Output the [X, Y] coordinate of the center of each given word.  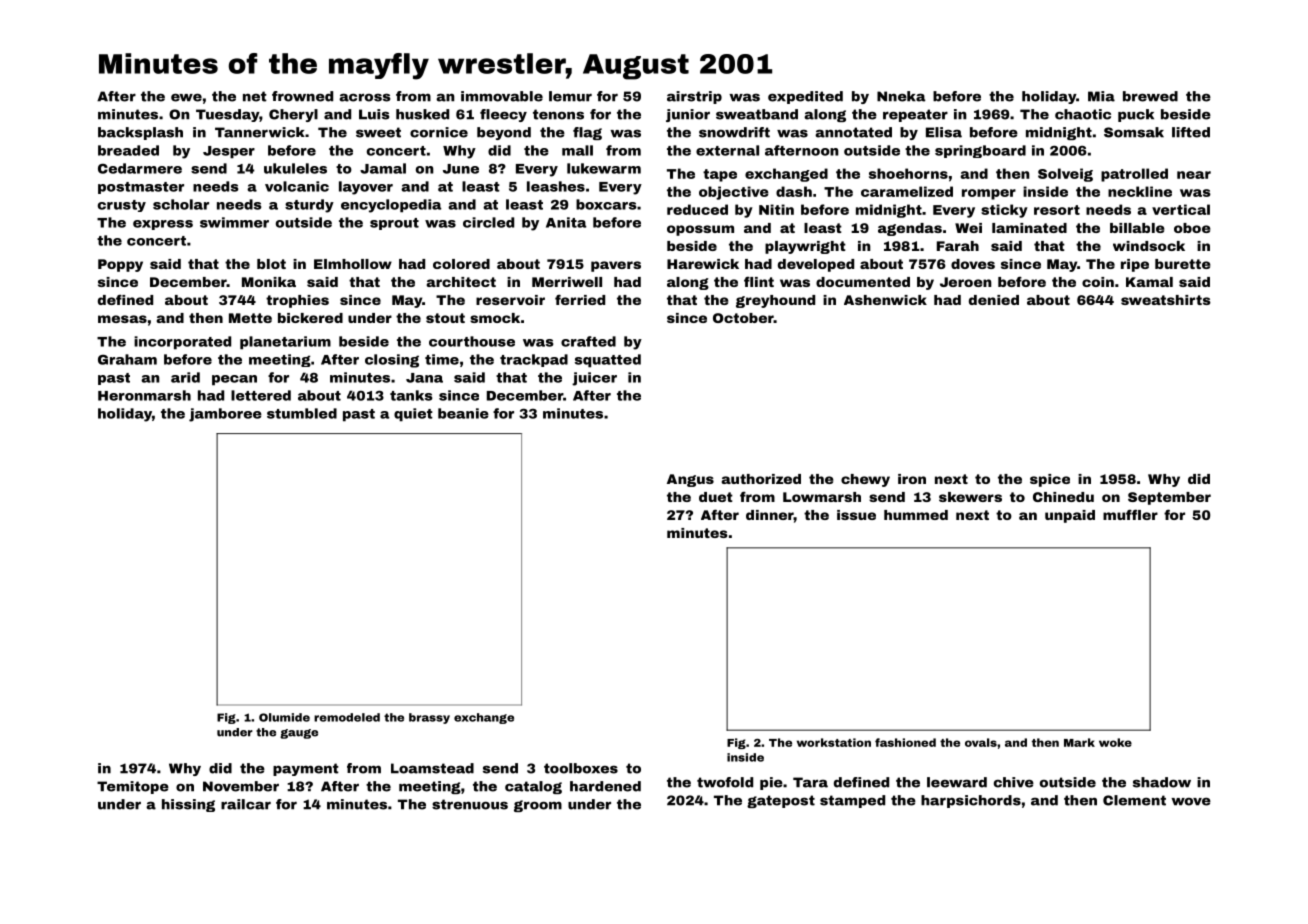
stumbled [302, 413]
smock [495, 318]
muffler [1130, 514]
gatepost [781, 801]
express [163, 225]
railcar [246, 804]
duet [716, 497]
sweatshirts [1166, 300]
